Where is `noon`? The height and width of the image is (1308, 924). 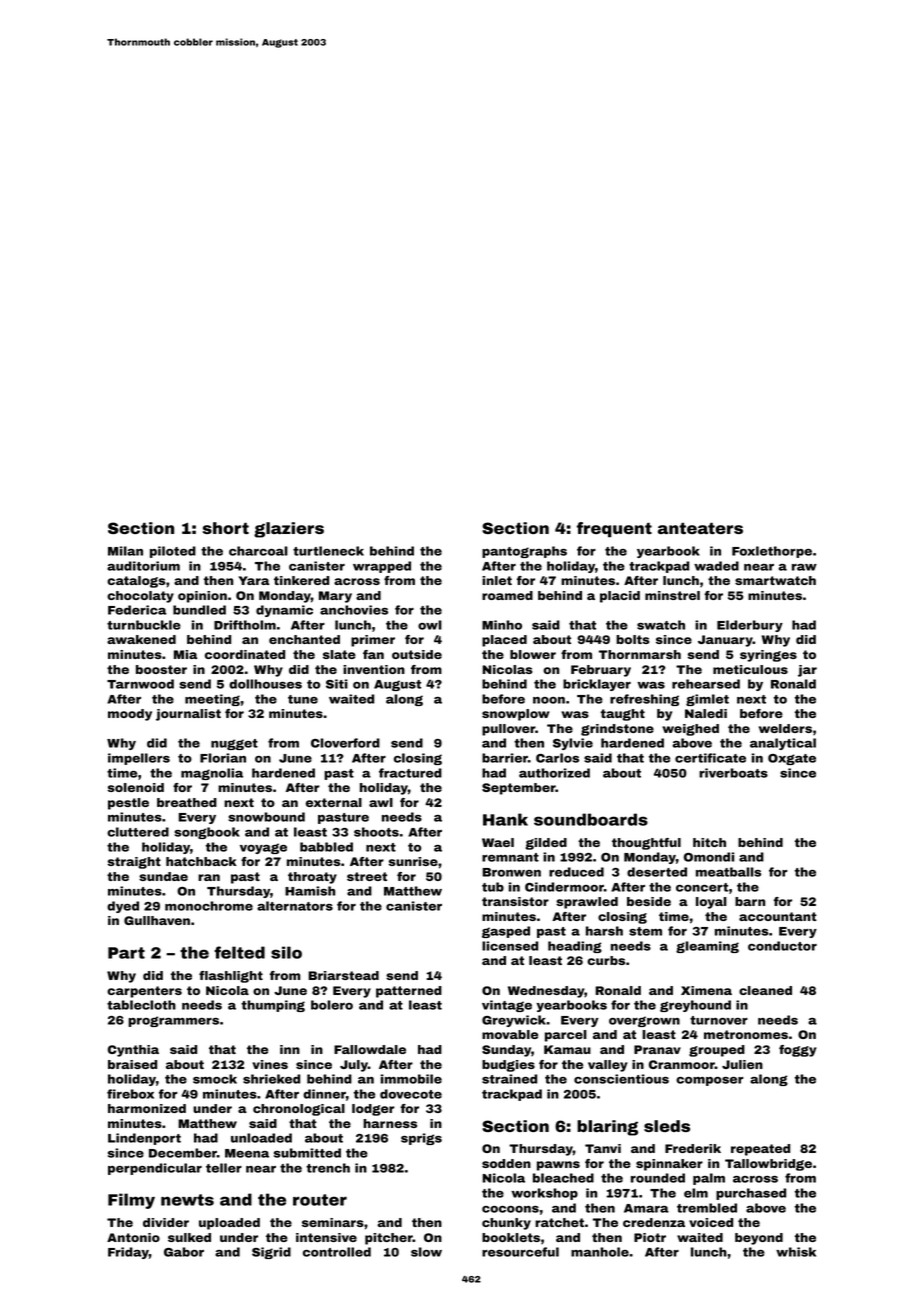 noon is located at coordinates (549, 700).
